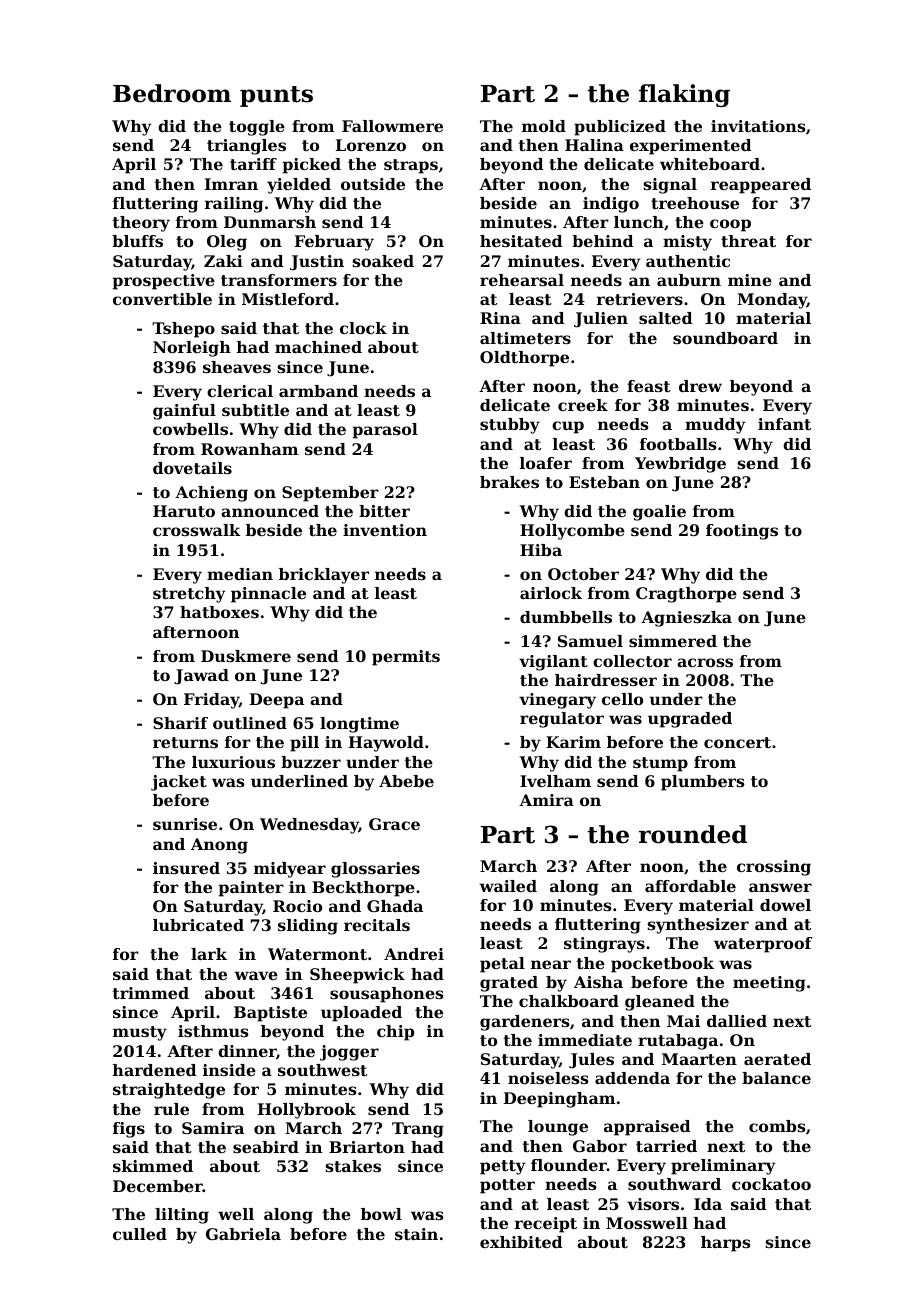  I want to click on drew, so click(700, 386).
